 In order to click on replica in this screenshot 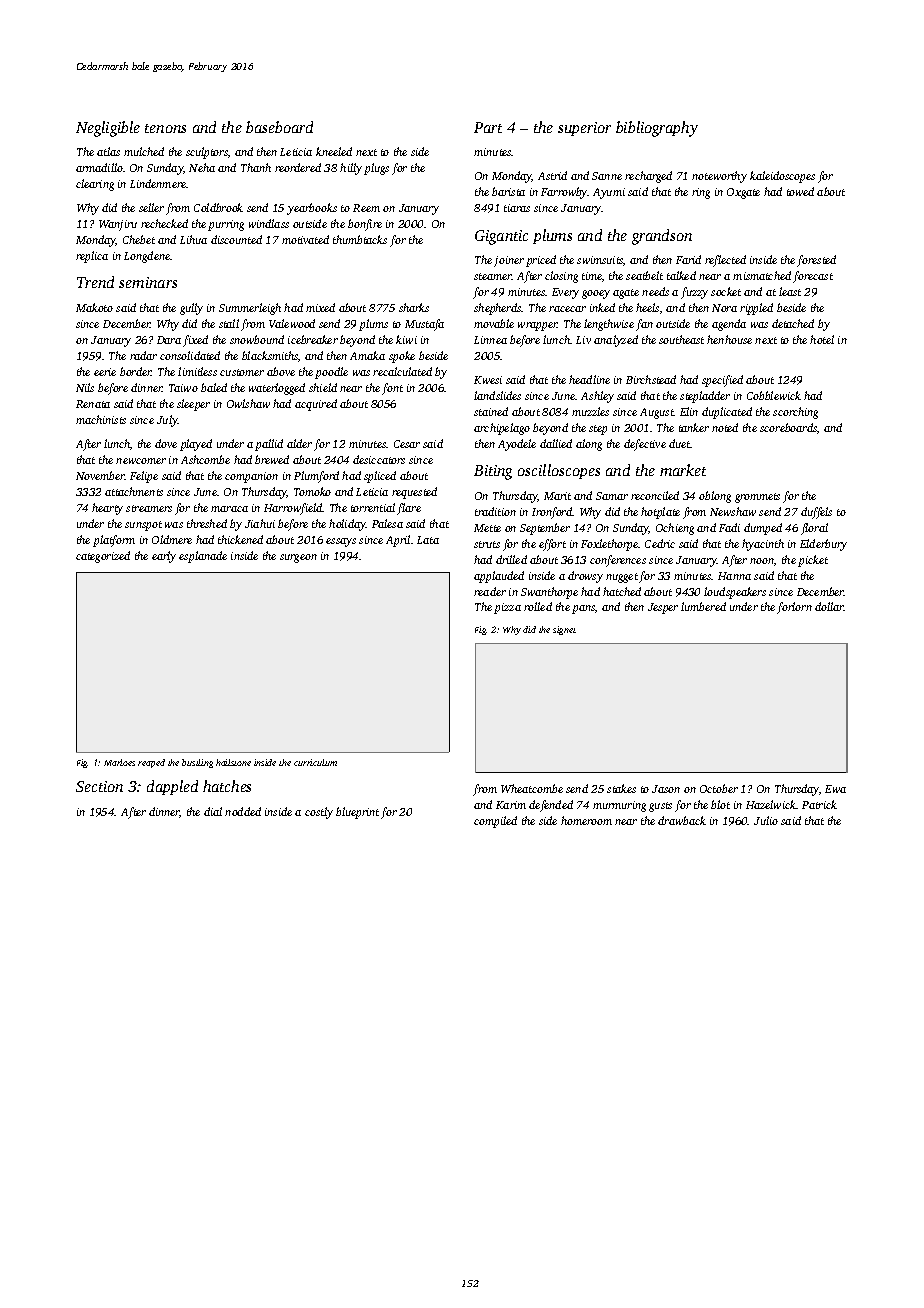, I will do `click(92, 257)`.
